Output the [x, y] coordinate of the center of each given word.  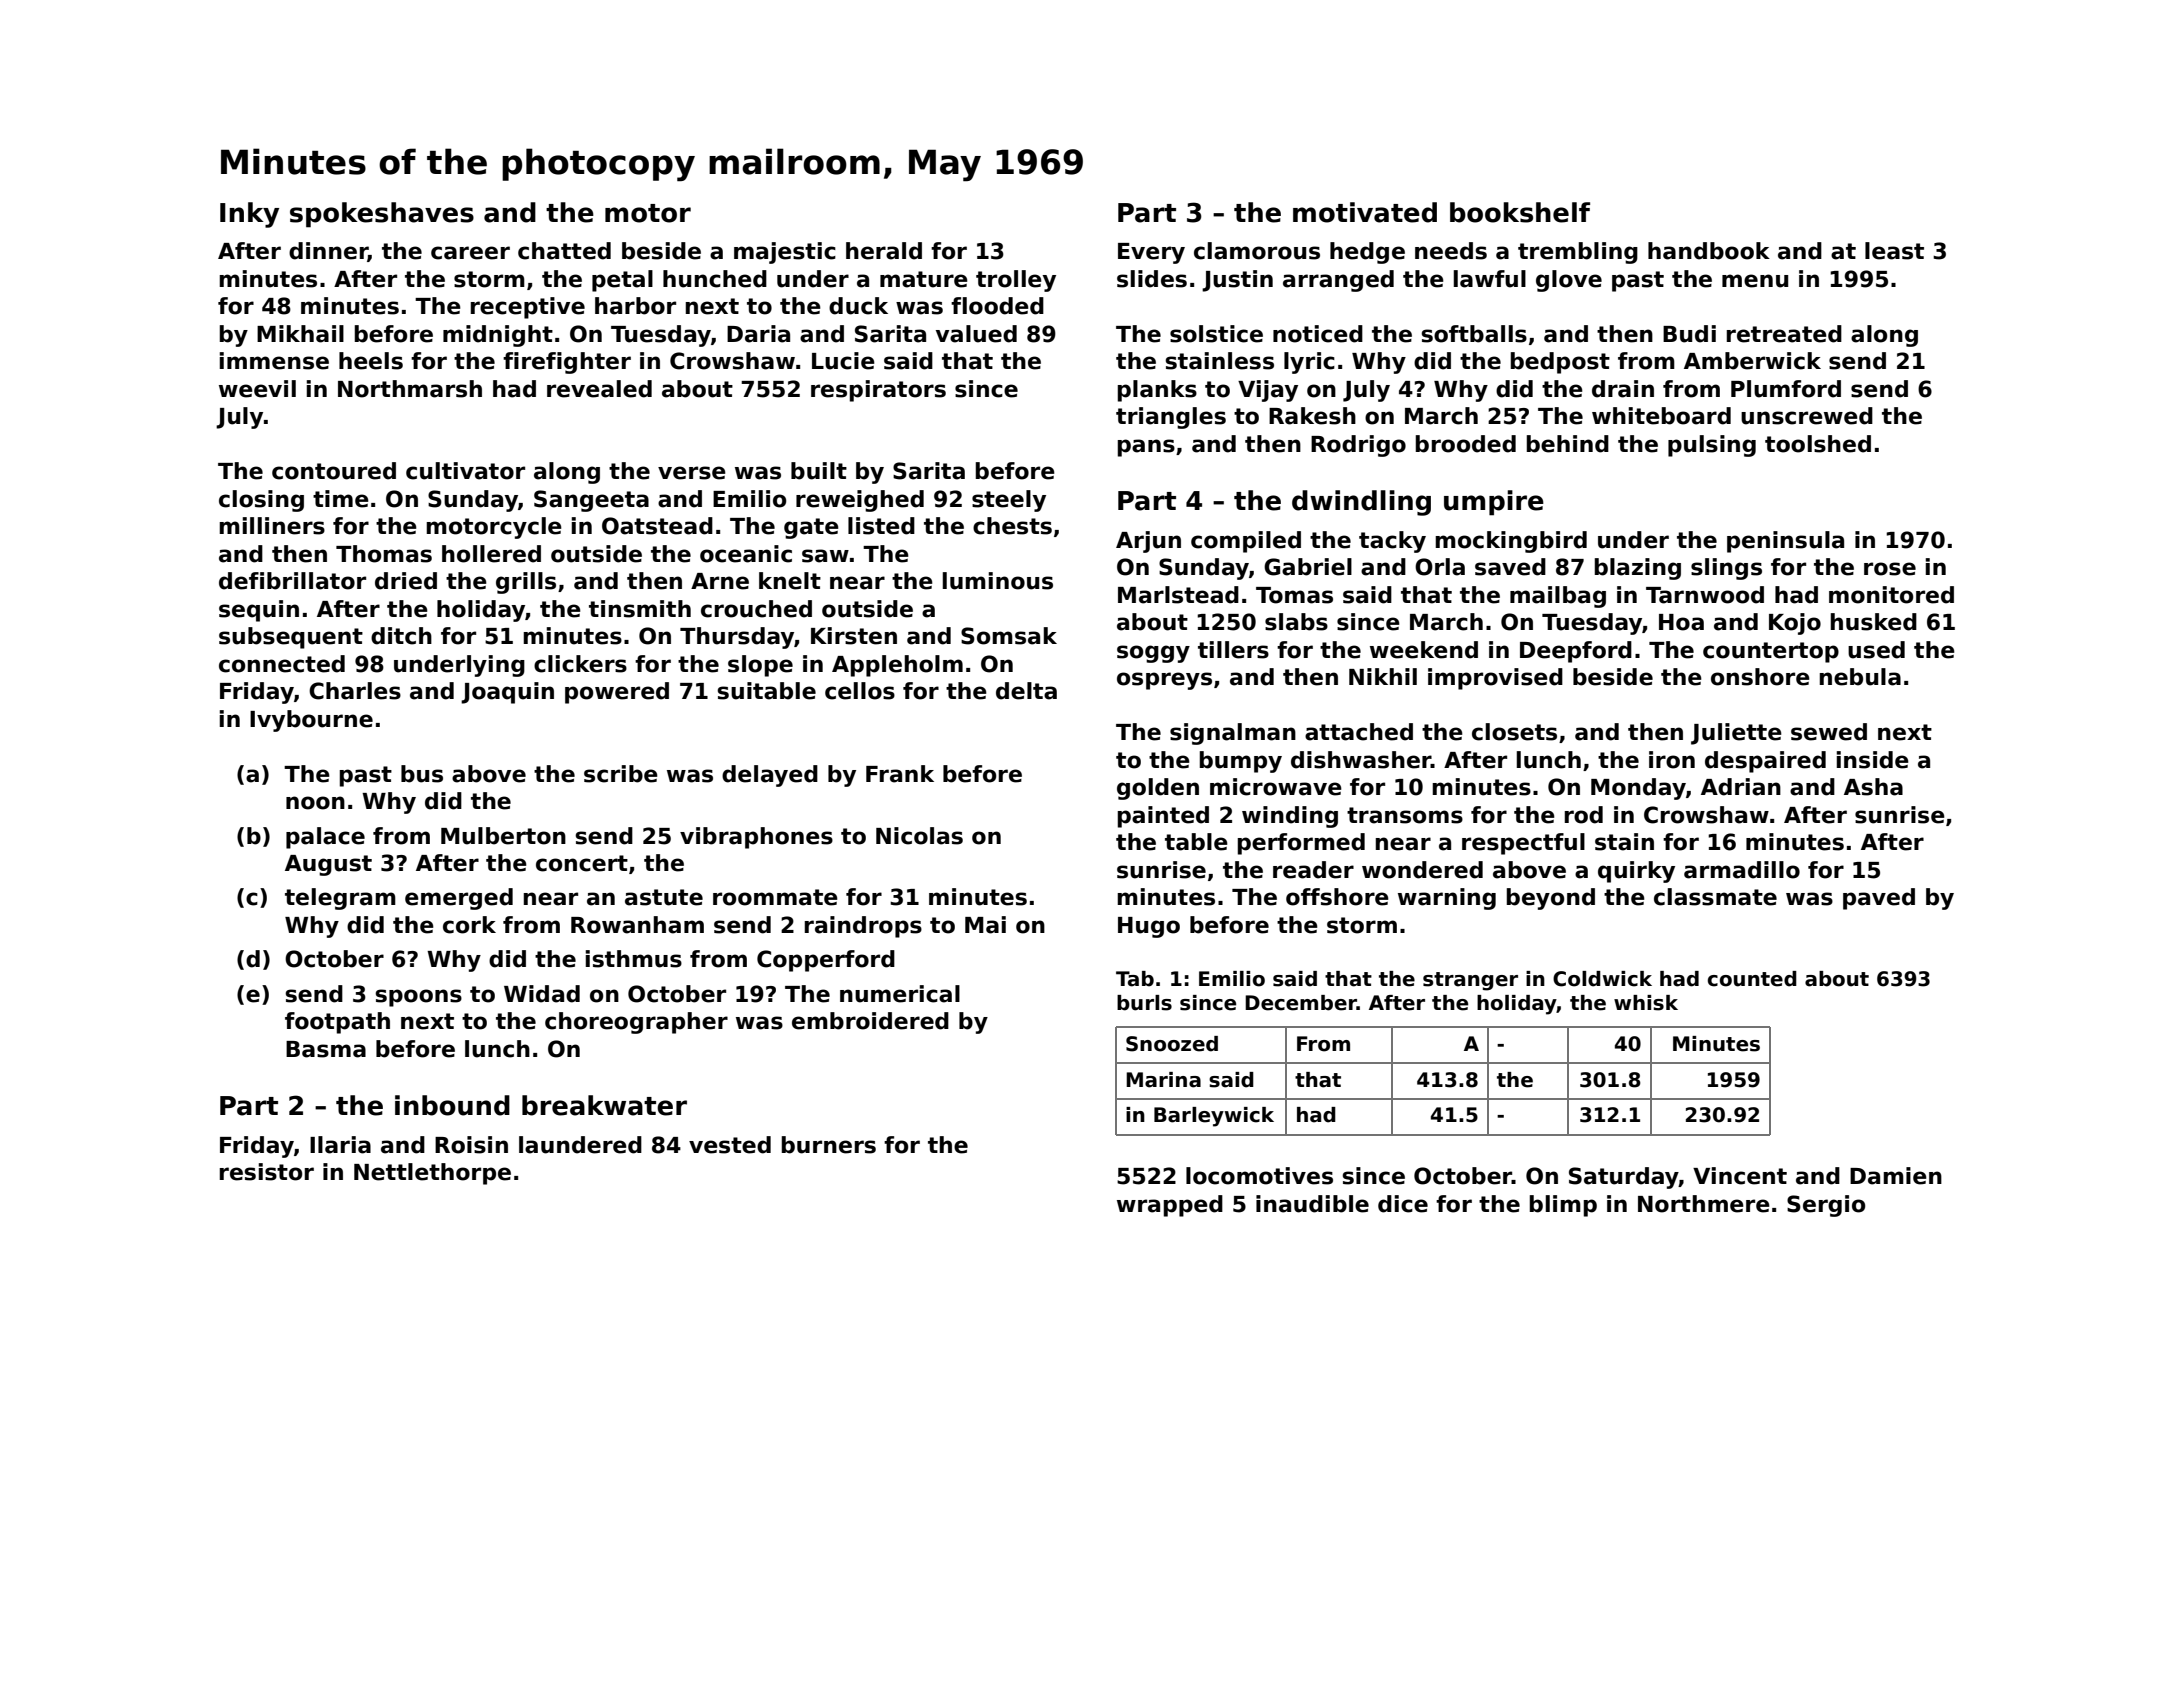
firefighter [567, 363]
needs [1451, 251]
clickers [580, 664]
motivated [1365, 212]
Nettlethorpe [432, 1174]
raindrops [863, 927]
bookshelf [1520, 212]
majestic [785, 253]
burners [829, 1145]
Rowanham [637, 925]
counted [1752, 979]
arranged [1338, 281]
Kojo [1795, 624]
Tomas [1294, 595]
